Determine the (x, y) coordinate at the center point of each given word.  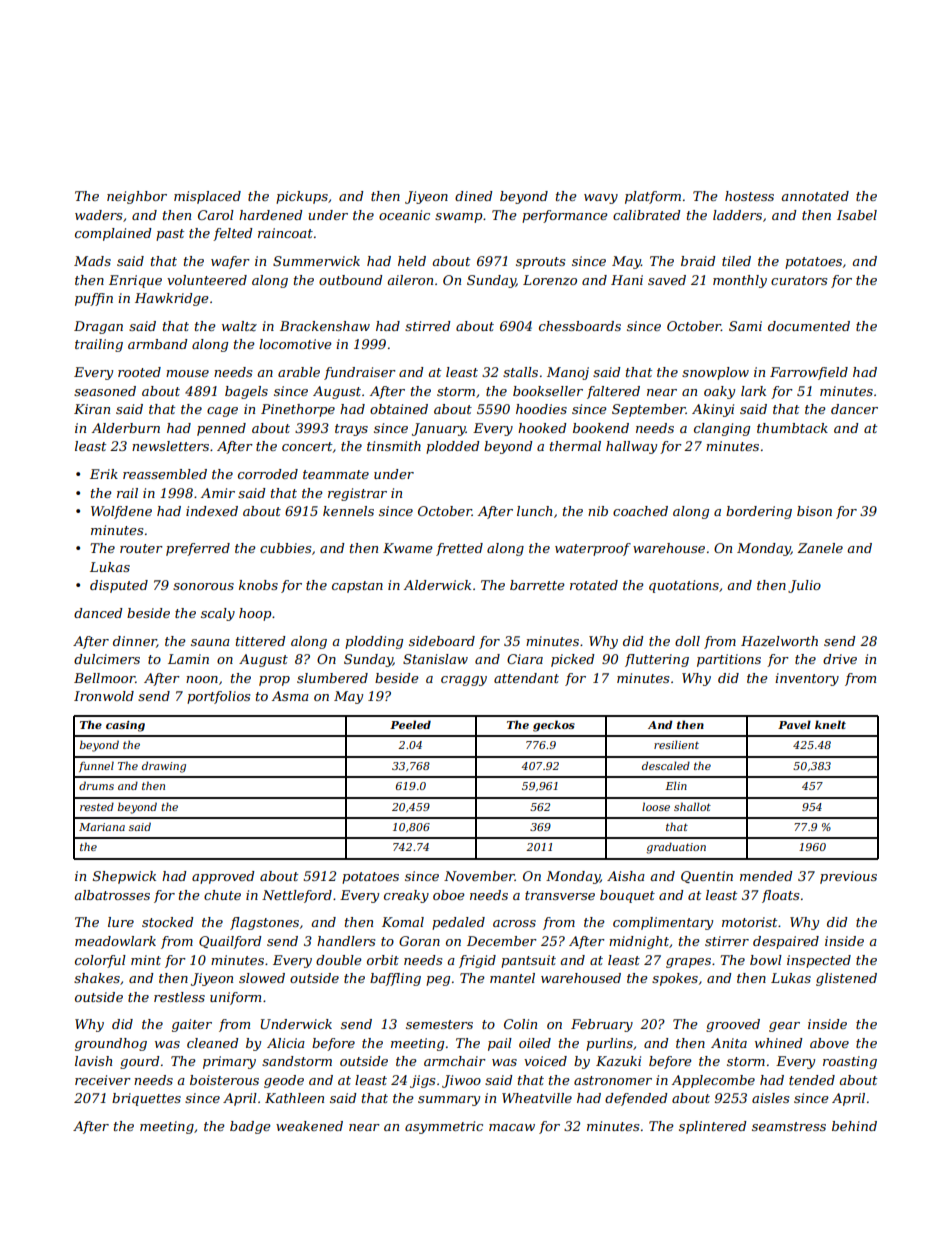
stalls (520, 372)
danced (98, 613)
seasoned (105, 391)
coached (640, 511)
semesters (439, 1024)
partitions (729, 660)
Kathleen (294, 1098)
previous (848, 877)
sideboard (442, 641)
